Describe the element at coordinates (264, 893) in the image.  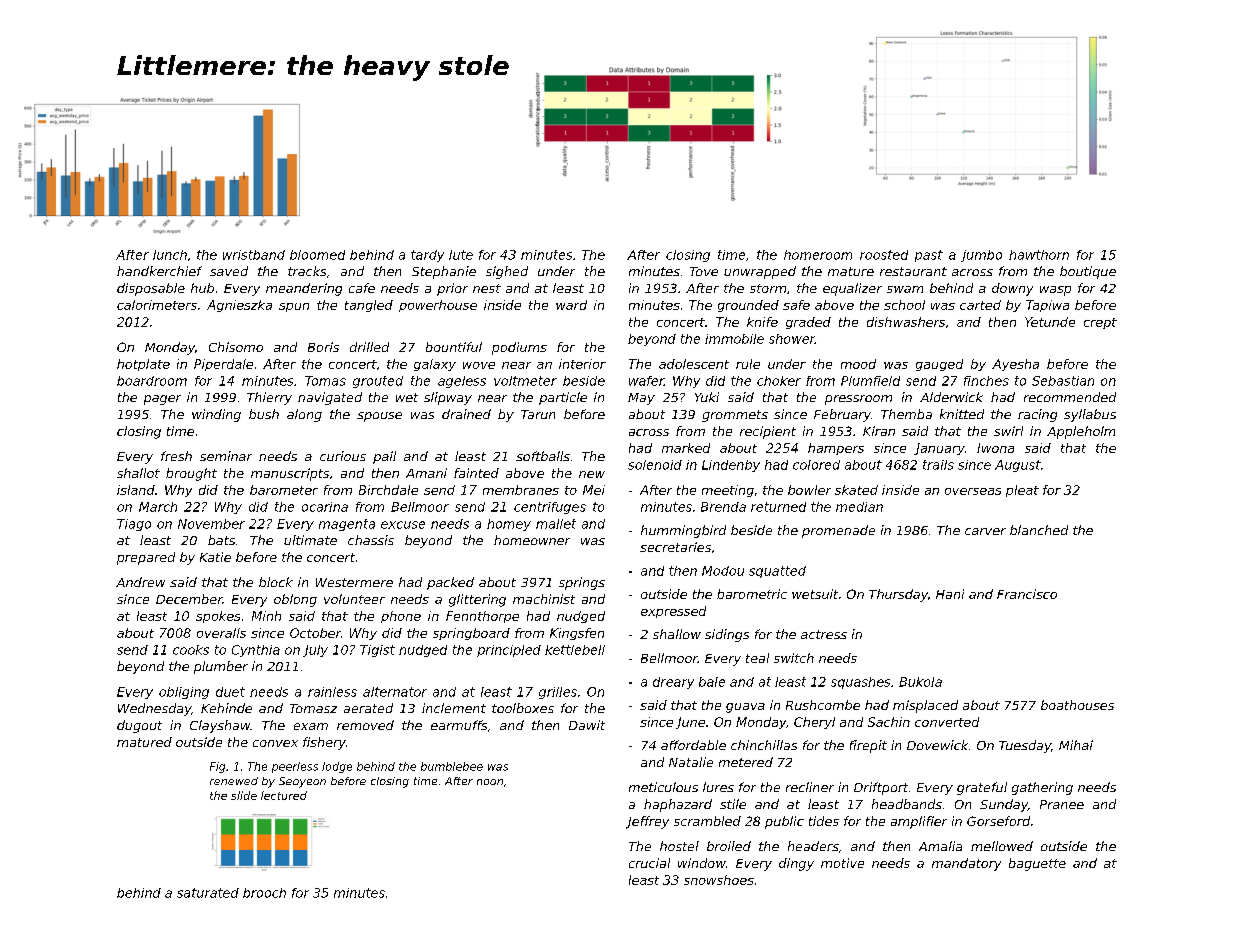
I see `brooch` at that location.
